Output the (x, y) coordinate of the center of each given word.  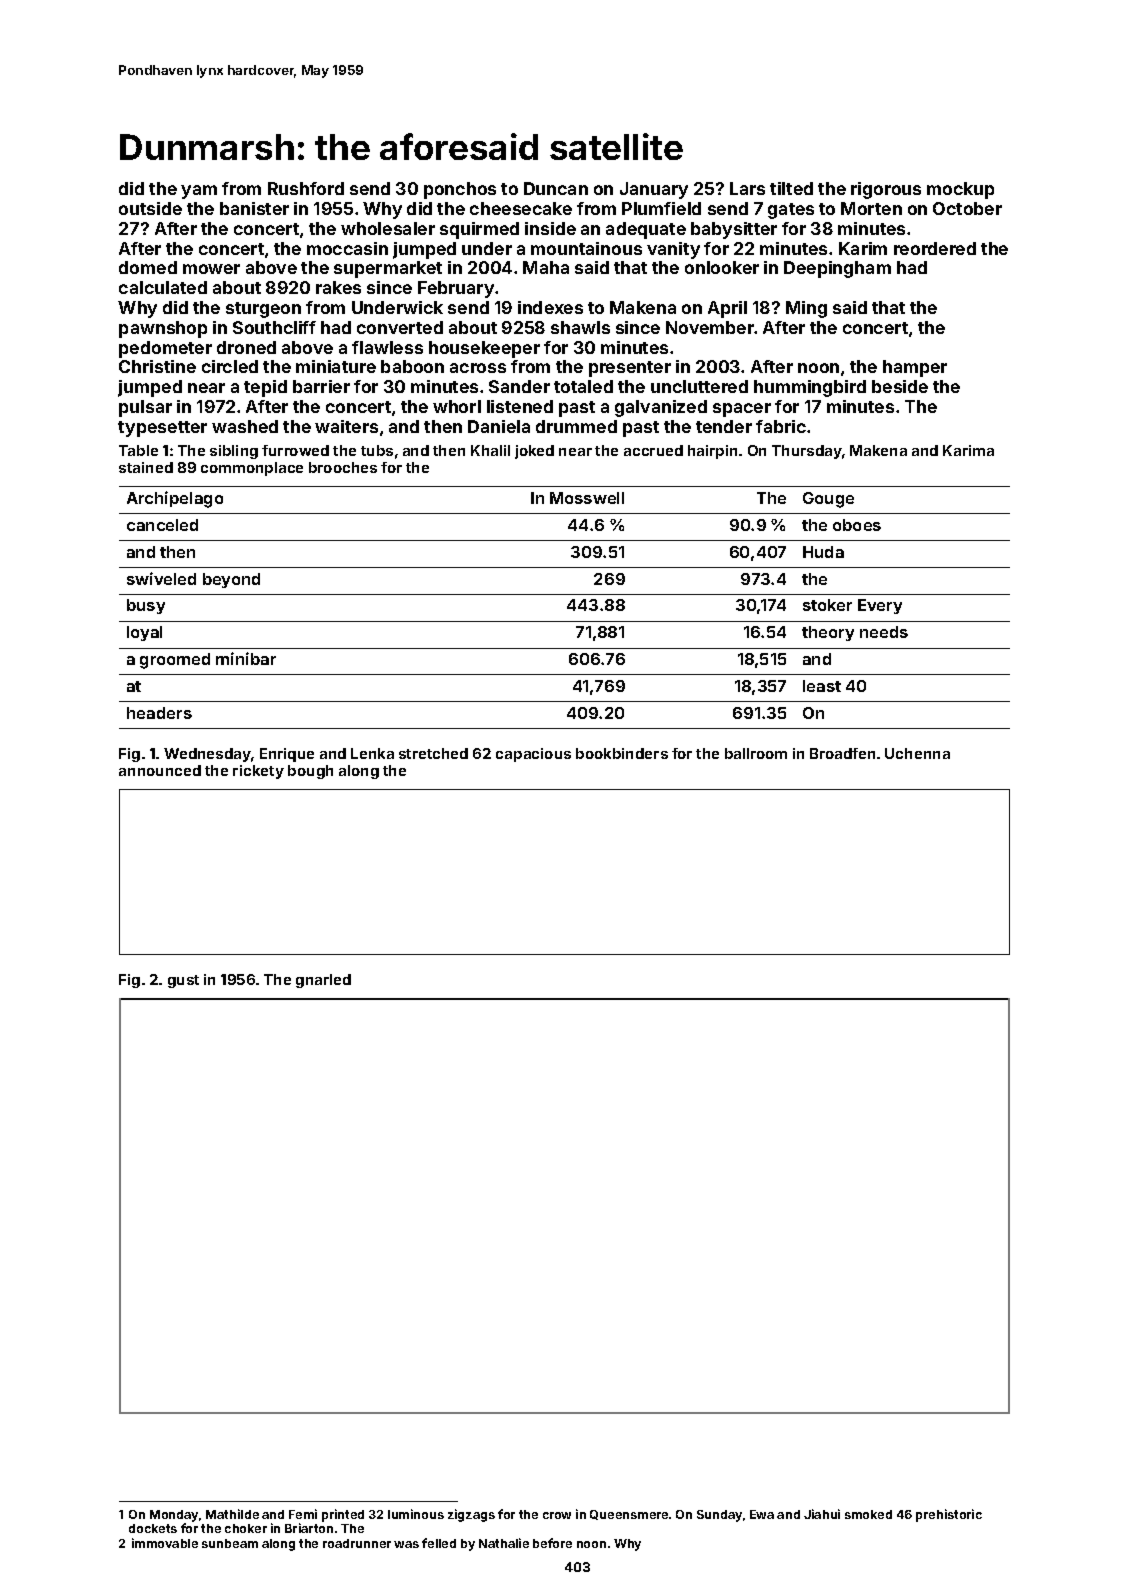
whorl (457, 406)
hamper (915, 368)
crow (557, 1515)
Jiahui (822, 1514)
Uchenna (917, 753)
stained (146, 467)
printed (343, 1515)
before (552, 1543)
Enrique (287, 755)
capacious (533, 755)
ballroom (756, 753)
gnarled (323, 981)
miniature (336, 366)
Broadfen (842, 753)
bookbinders (622, 753)
